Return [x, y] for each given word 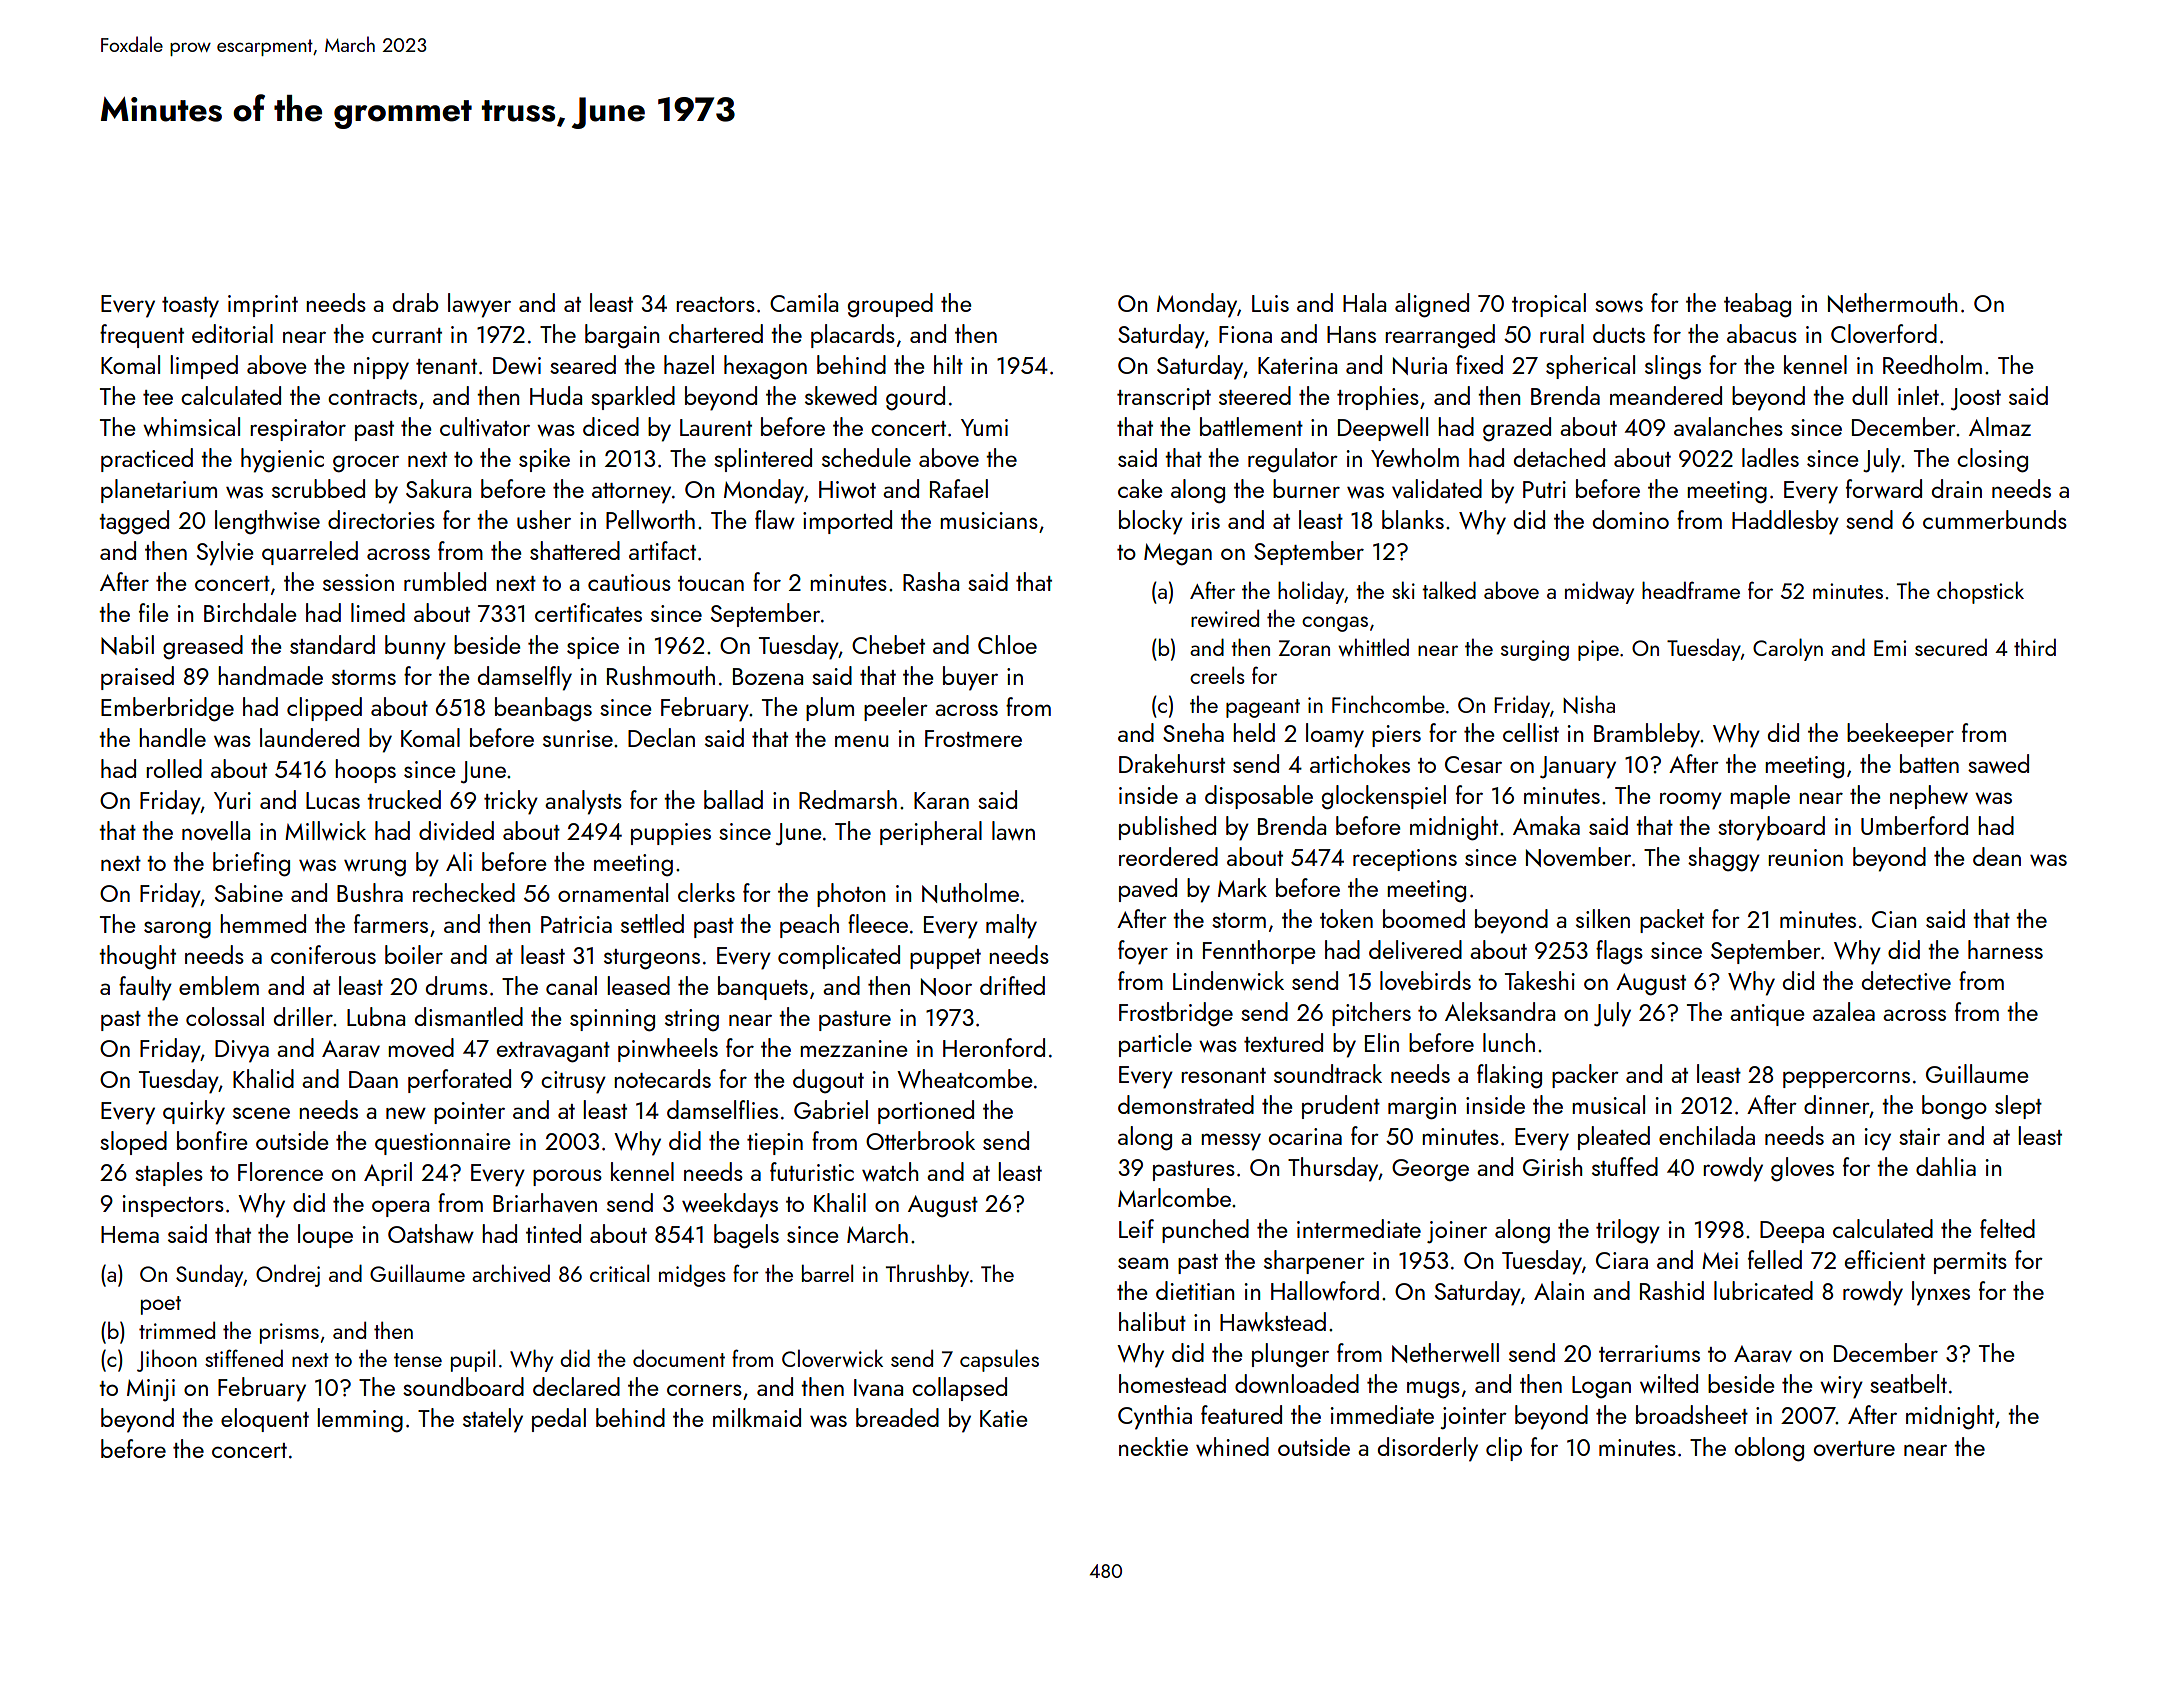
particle [1155, 1045]
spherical [1590, 367]
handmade [270, 675]
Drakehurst [1172, 763]
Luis [1270, 303]
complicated [839, 957]
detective [1906, 980]
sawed [1998, 763]
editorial [232, 333]
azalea [1844, 1011]
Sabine [249, 892]
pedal [559, 1420]
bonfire [212, 1140]
